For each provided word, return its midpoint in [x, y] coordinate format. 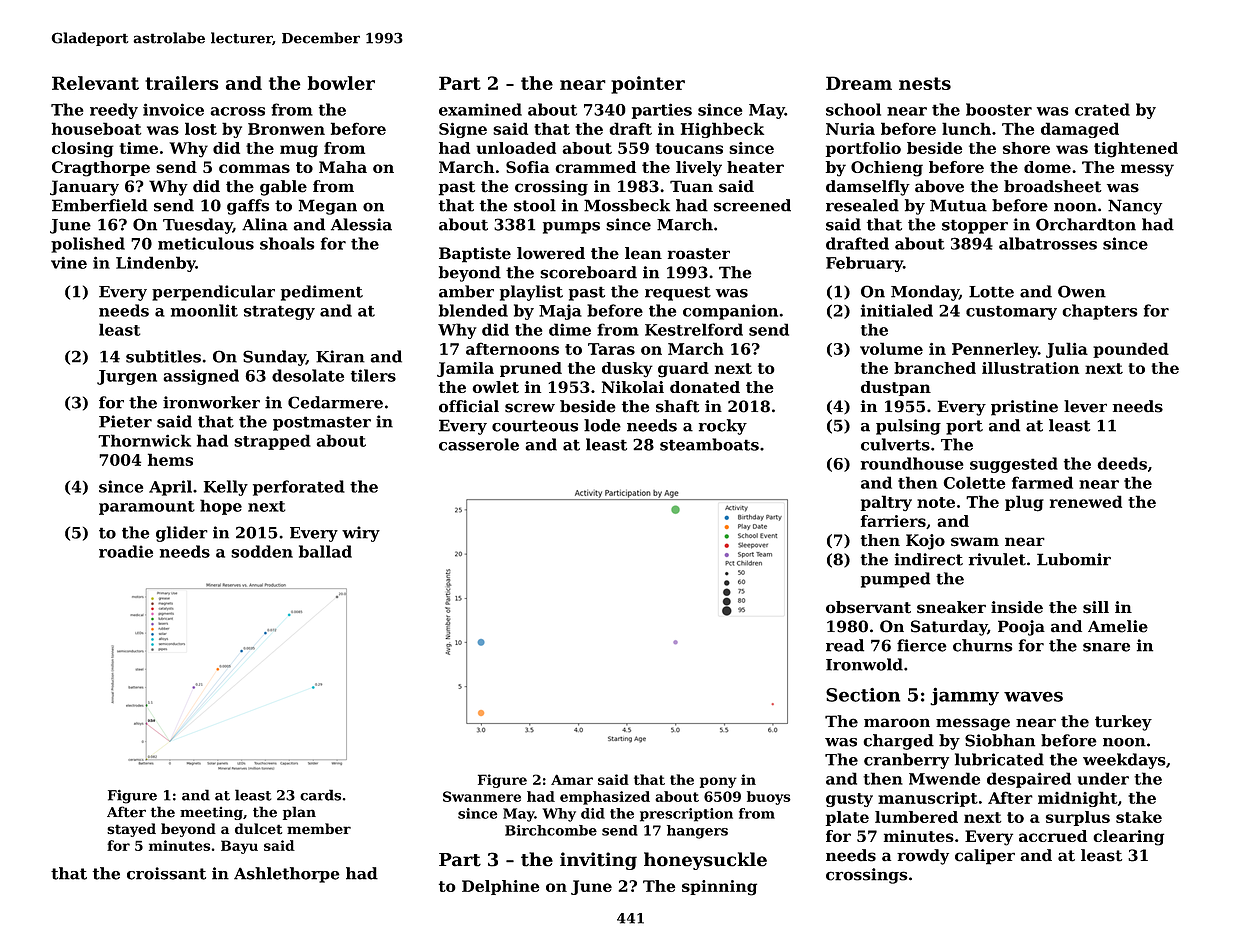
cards [320, 795]
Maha [343, 167]
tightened [1136, 150]
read [845, 645]
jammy [964, 696]
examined [480, 109]
